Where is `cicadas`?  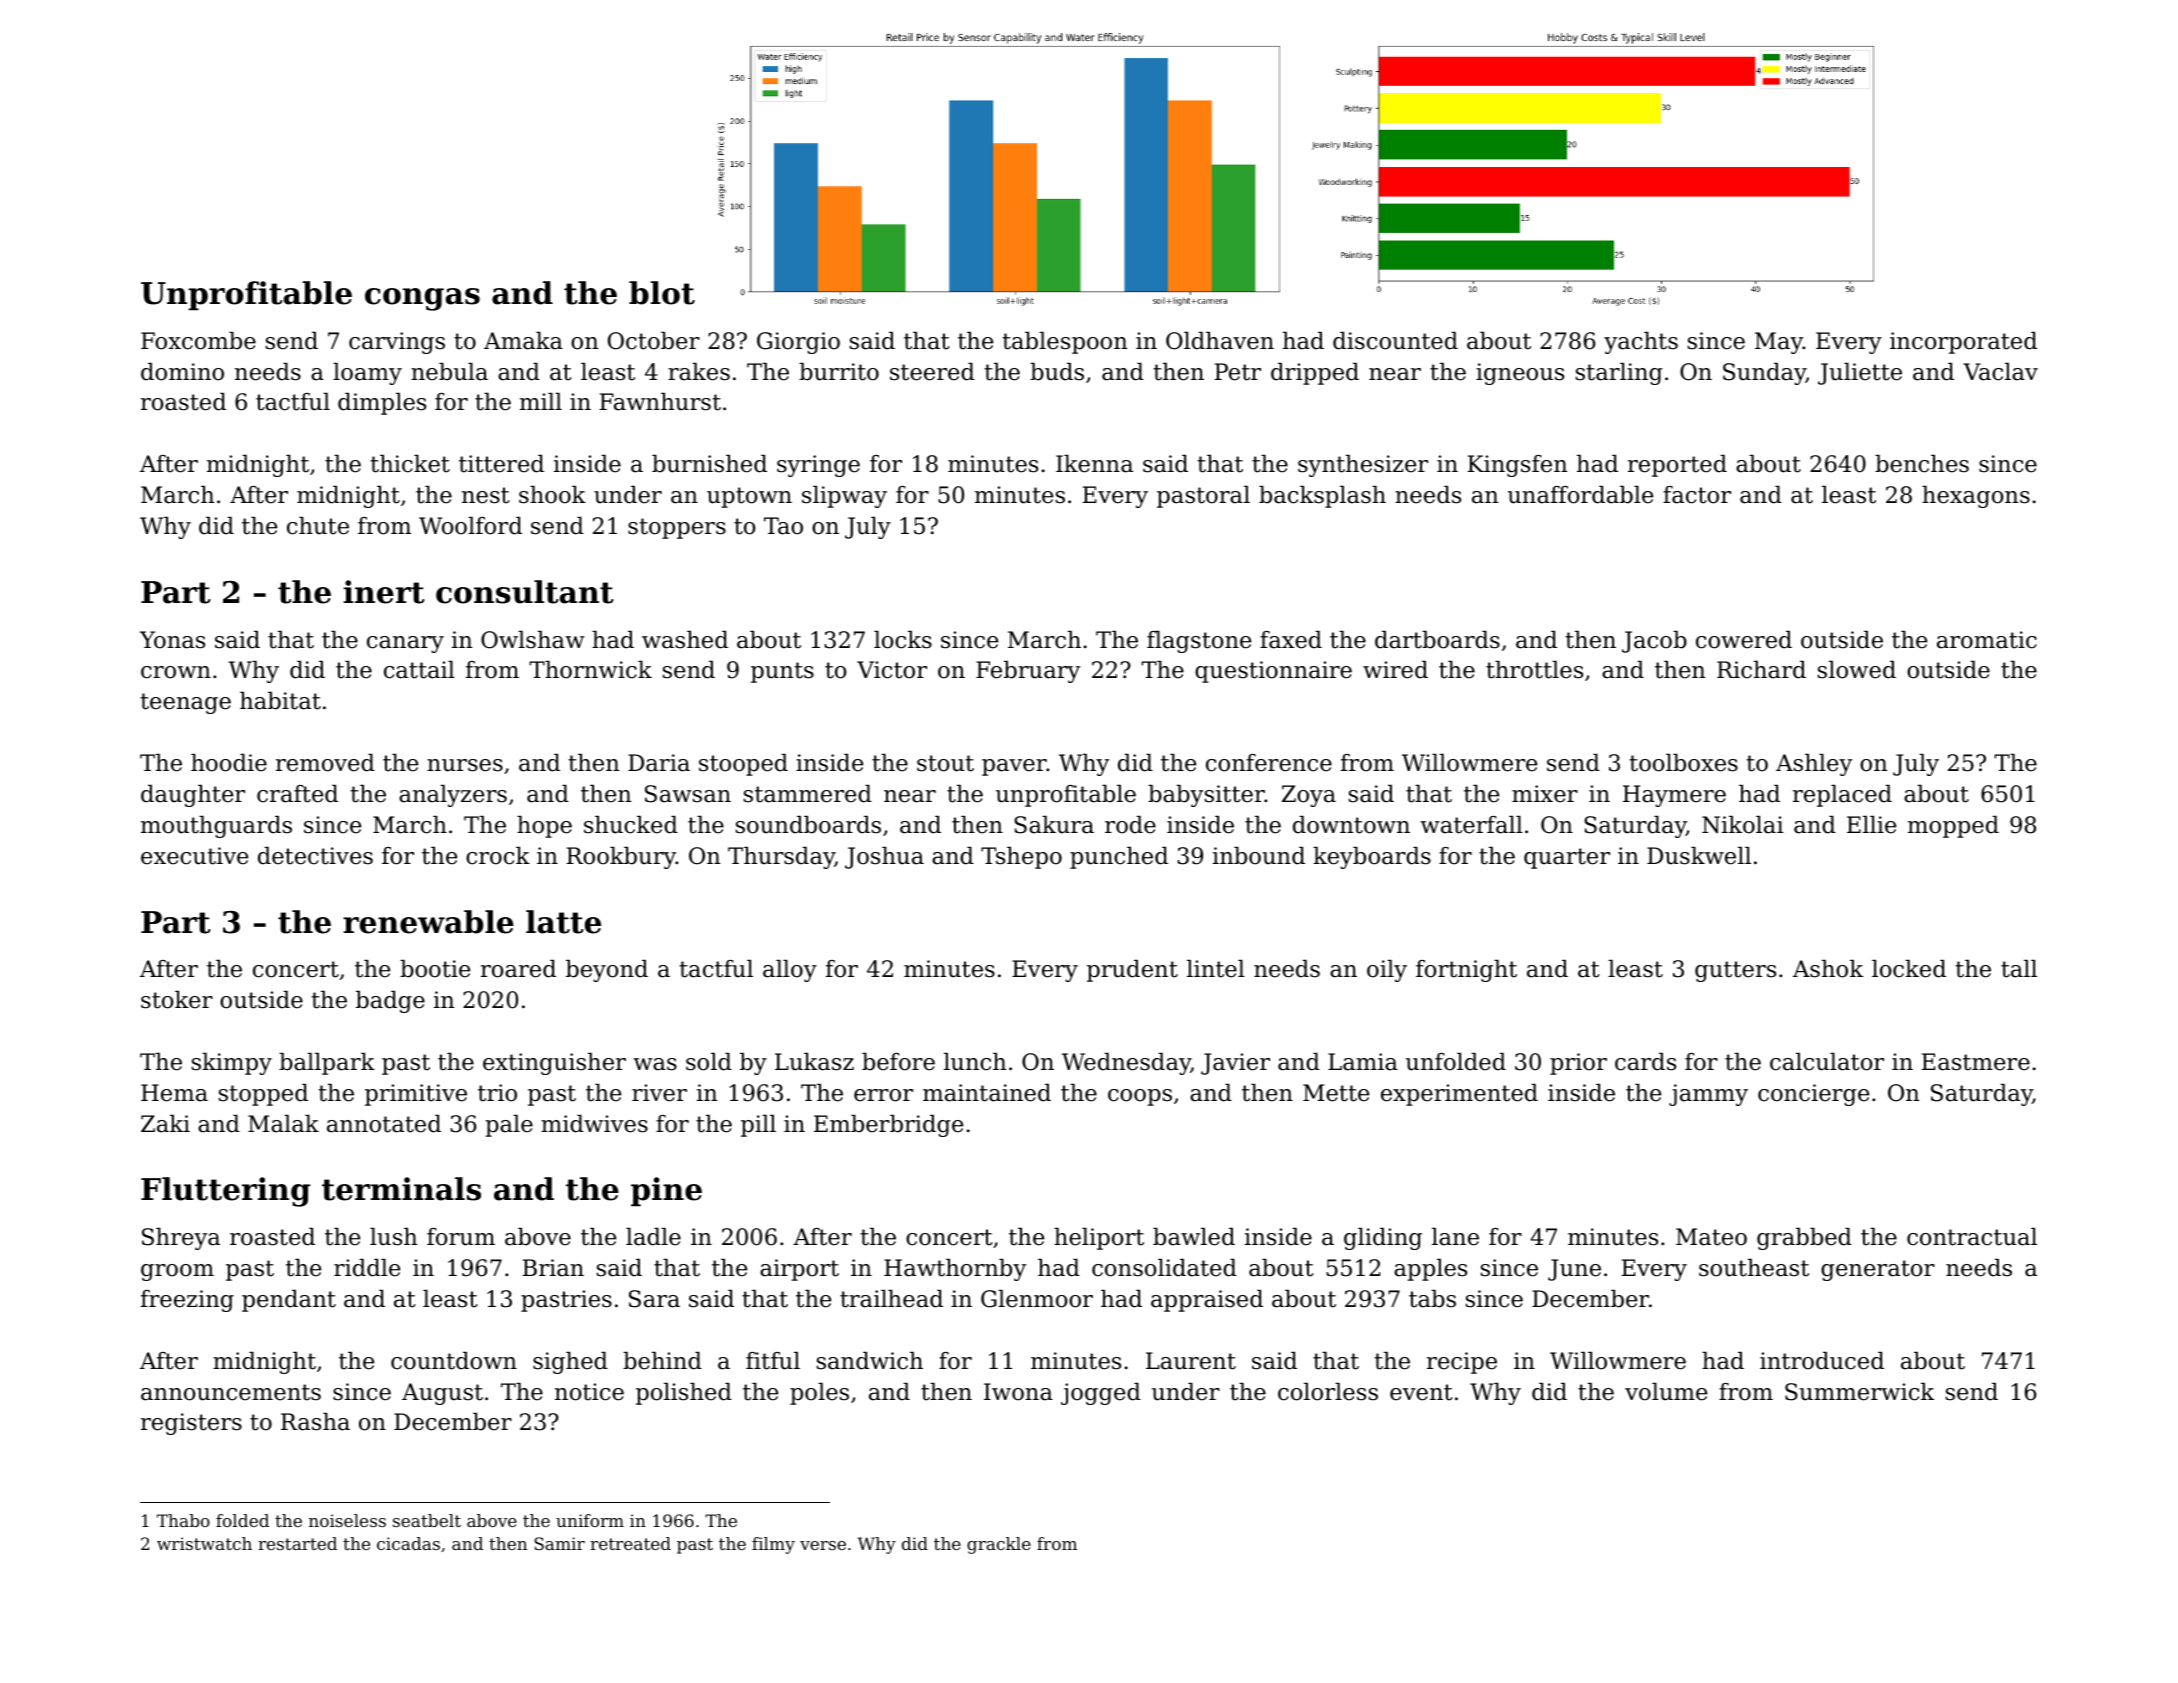
cicadas is located at coordinates (408, 1543).
